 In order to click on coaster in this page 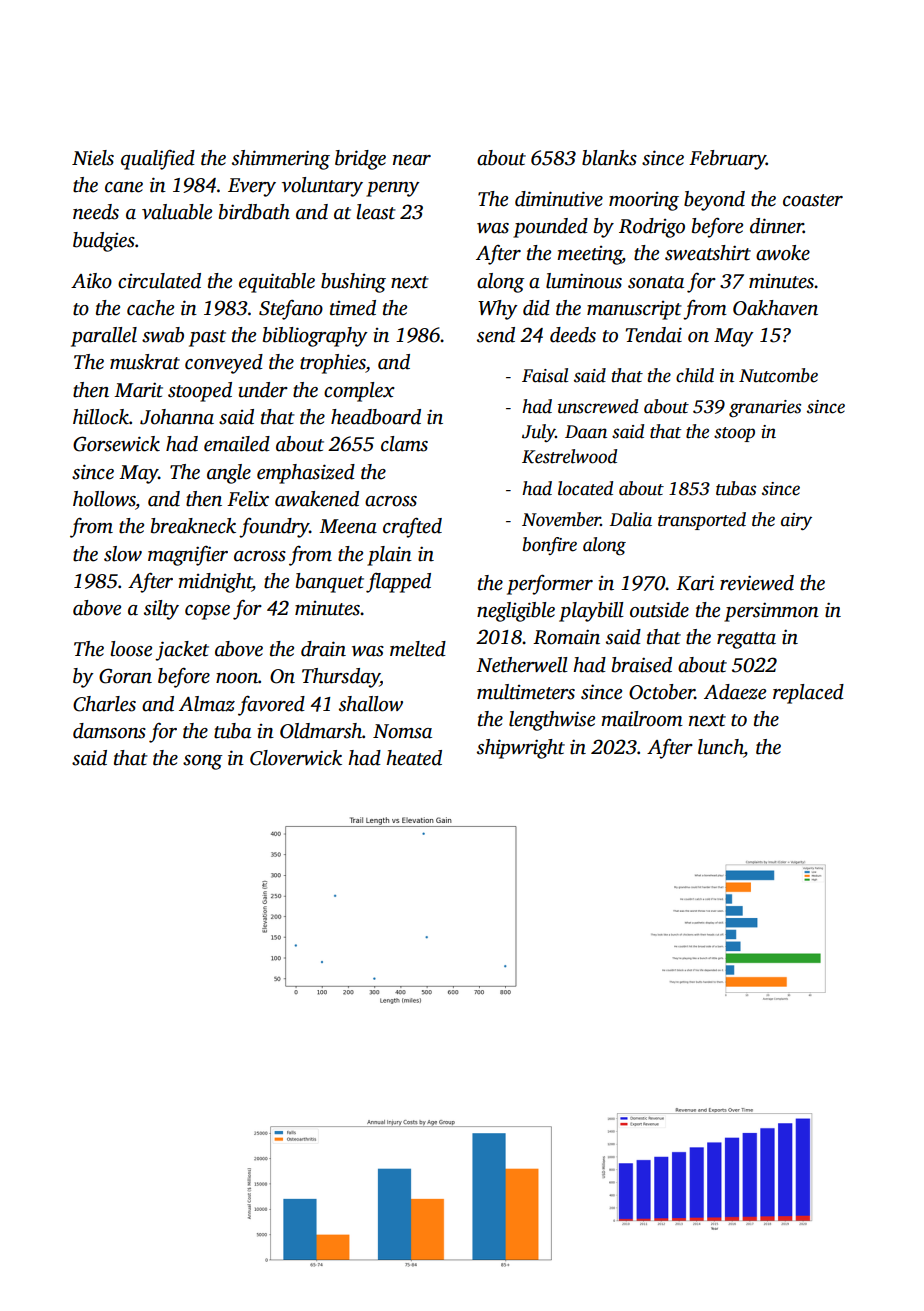, I will do `click(813, 200)`.
